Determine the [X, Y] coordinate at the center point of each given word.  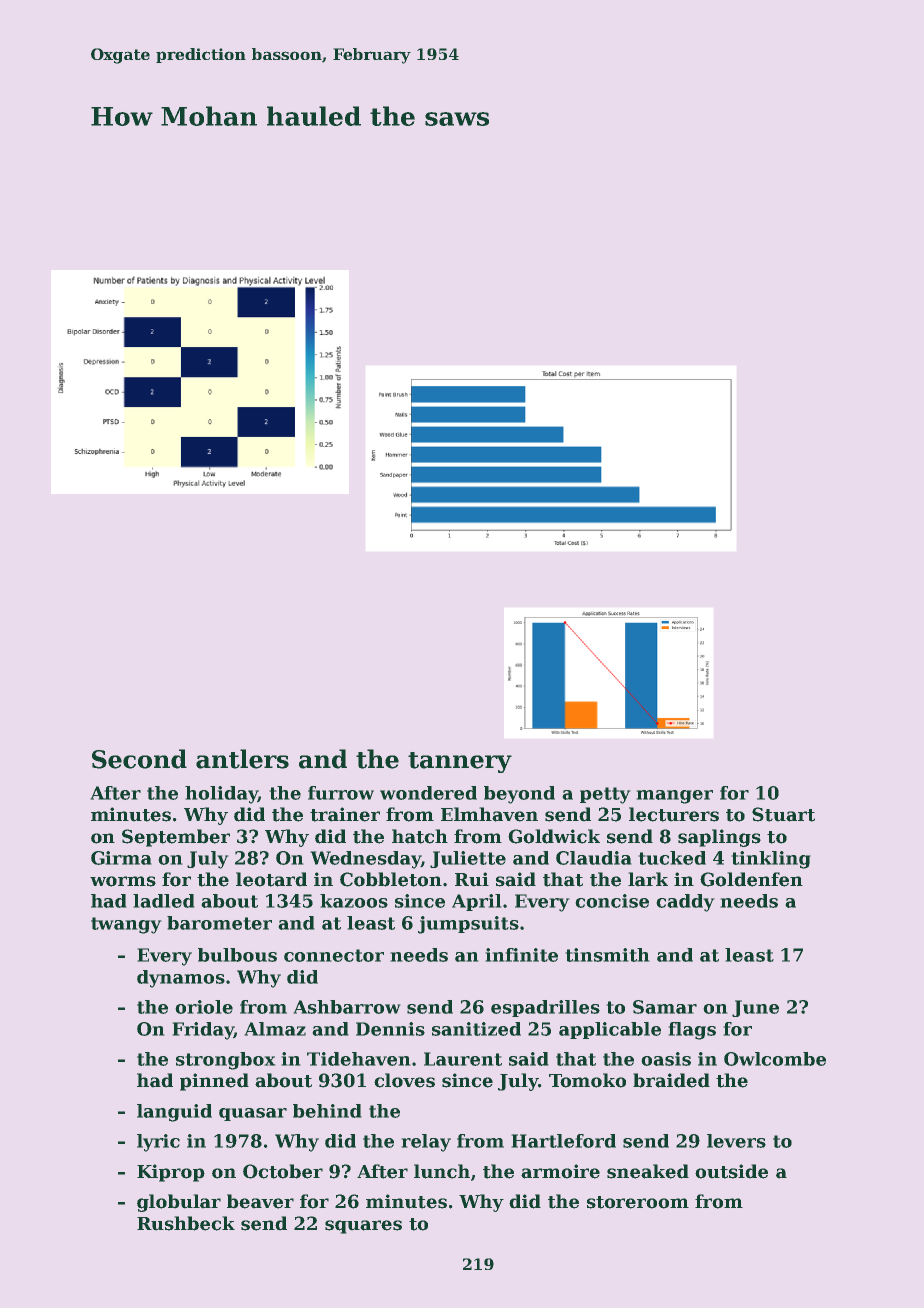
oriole [204, 1007]
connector [334, 955]
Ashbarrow [347, 1007]
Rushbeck [186, 1223]
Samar [665, 1007]
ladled [164, 901]
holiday [221, 795]
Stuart [783, 814]
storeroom [638, 1202]
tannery [460, 762]
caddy [685, 903]
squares [363, 1227]
